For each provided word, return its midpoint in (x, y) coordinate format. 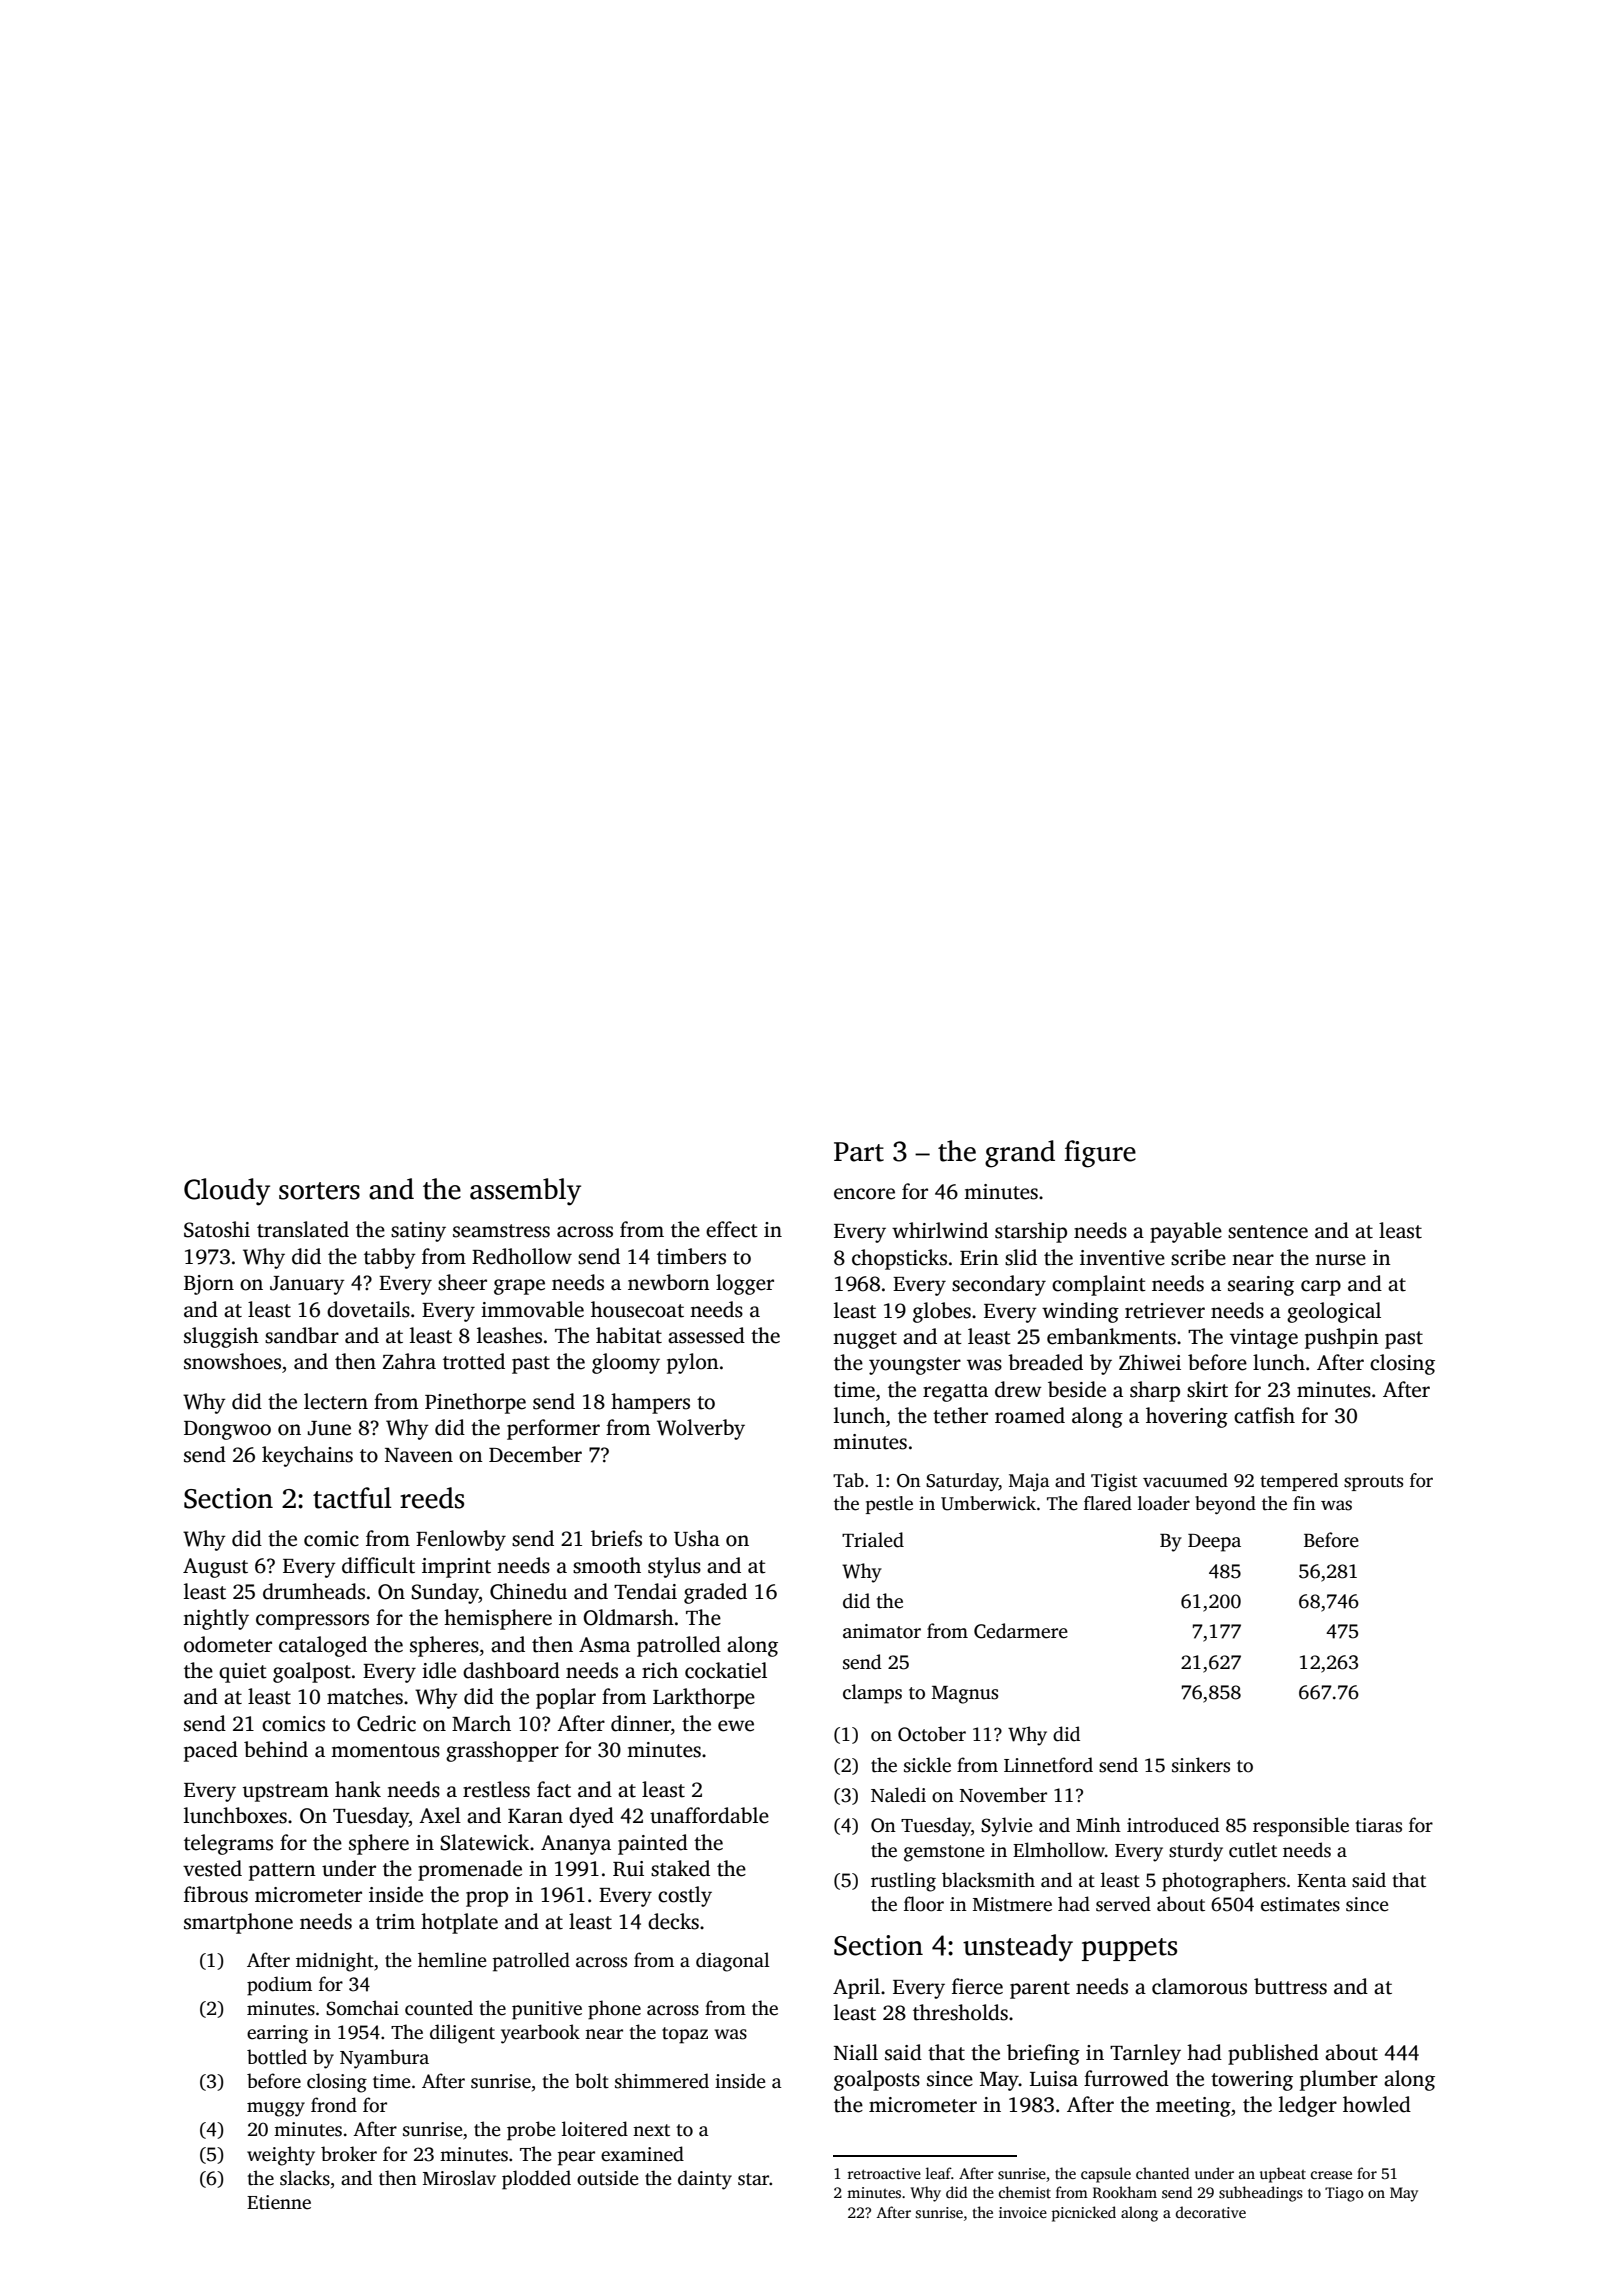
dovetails (368, 1309)
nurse (1340, 1260)
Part (859, 1152)
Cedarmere (1021, 1631)
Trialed (873, 1540)
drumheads (314, 1591)
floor (924, 1904)
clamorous (1199, 1986)
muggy (276, 2109)
